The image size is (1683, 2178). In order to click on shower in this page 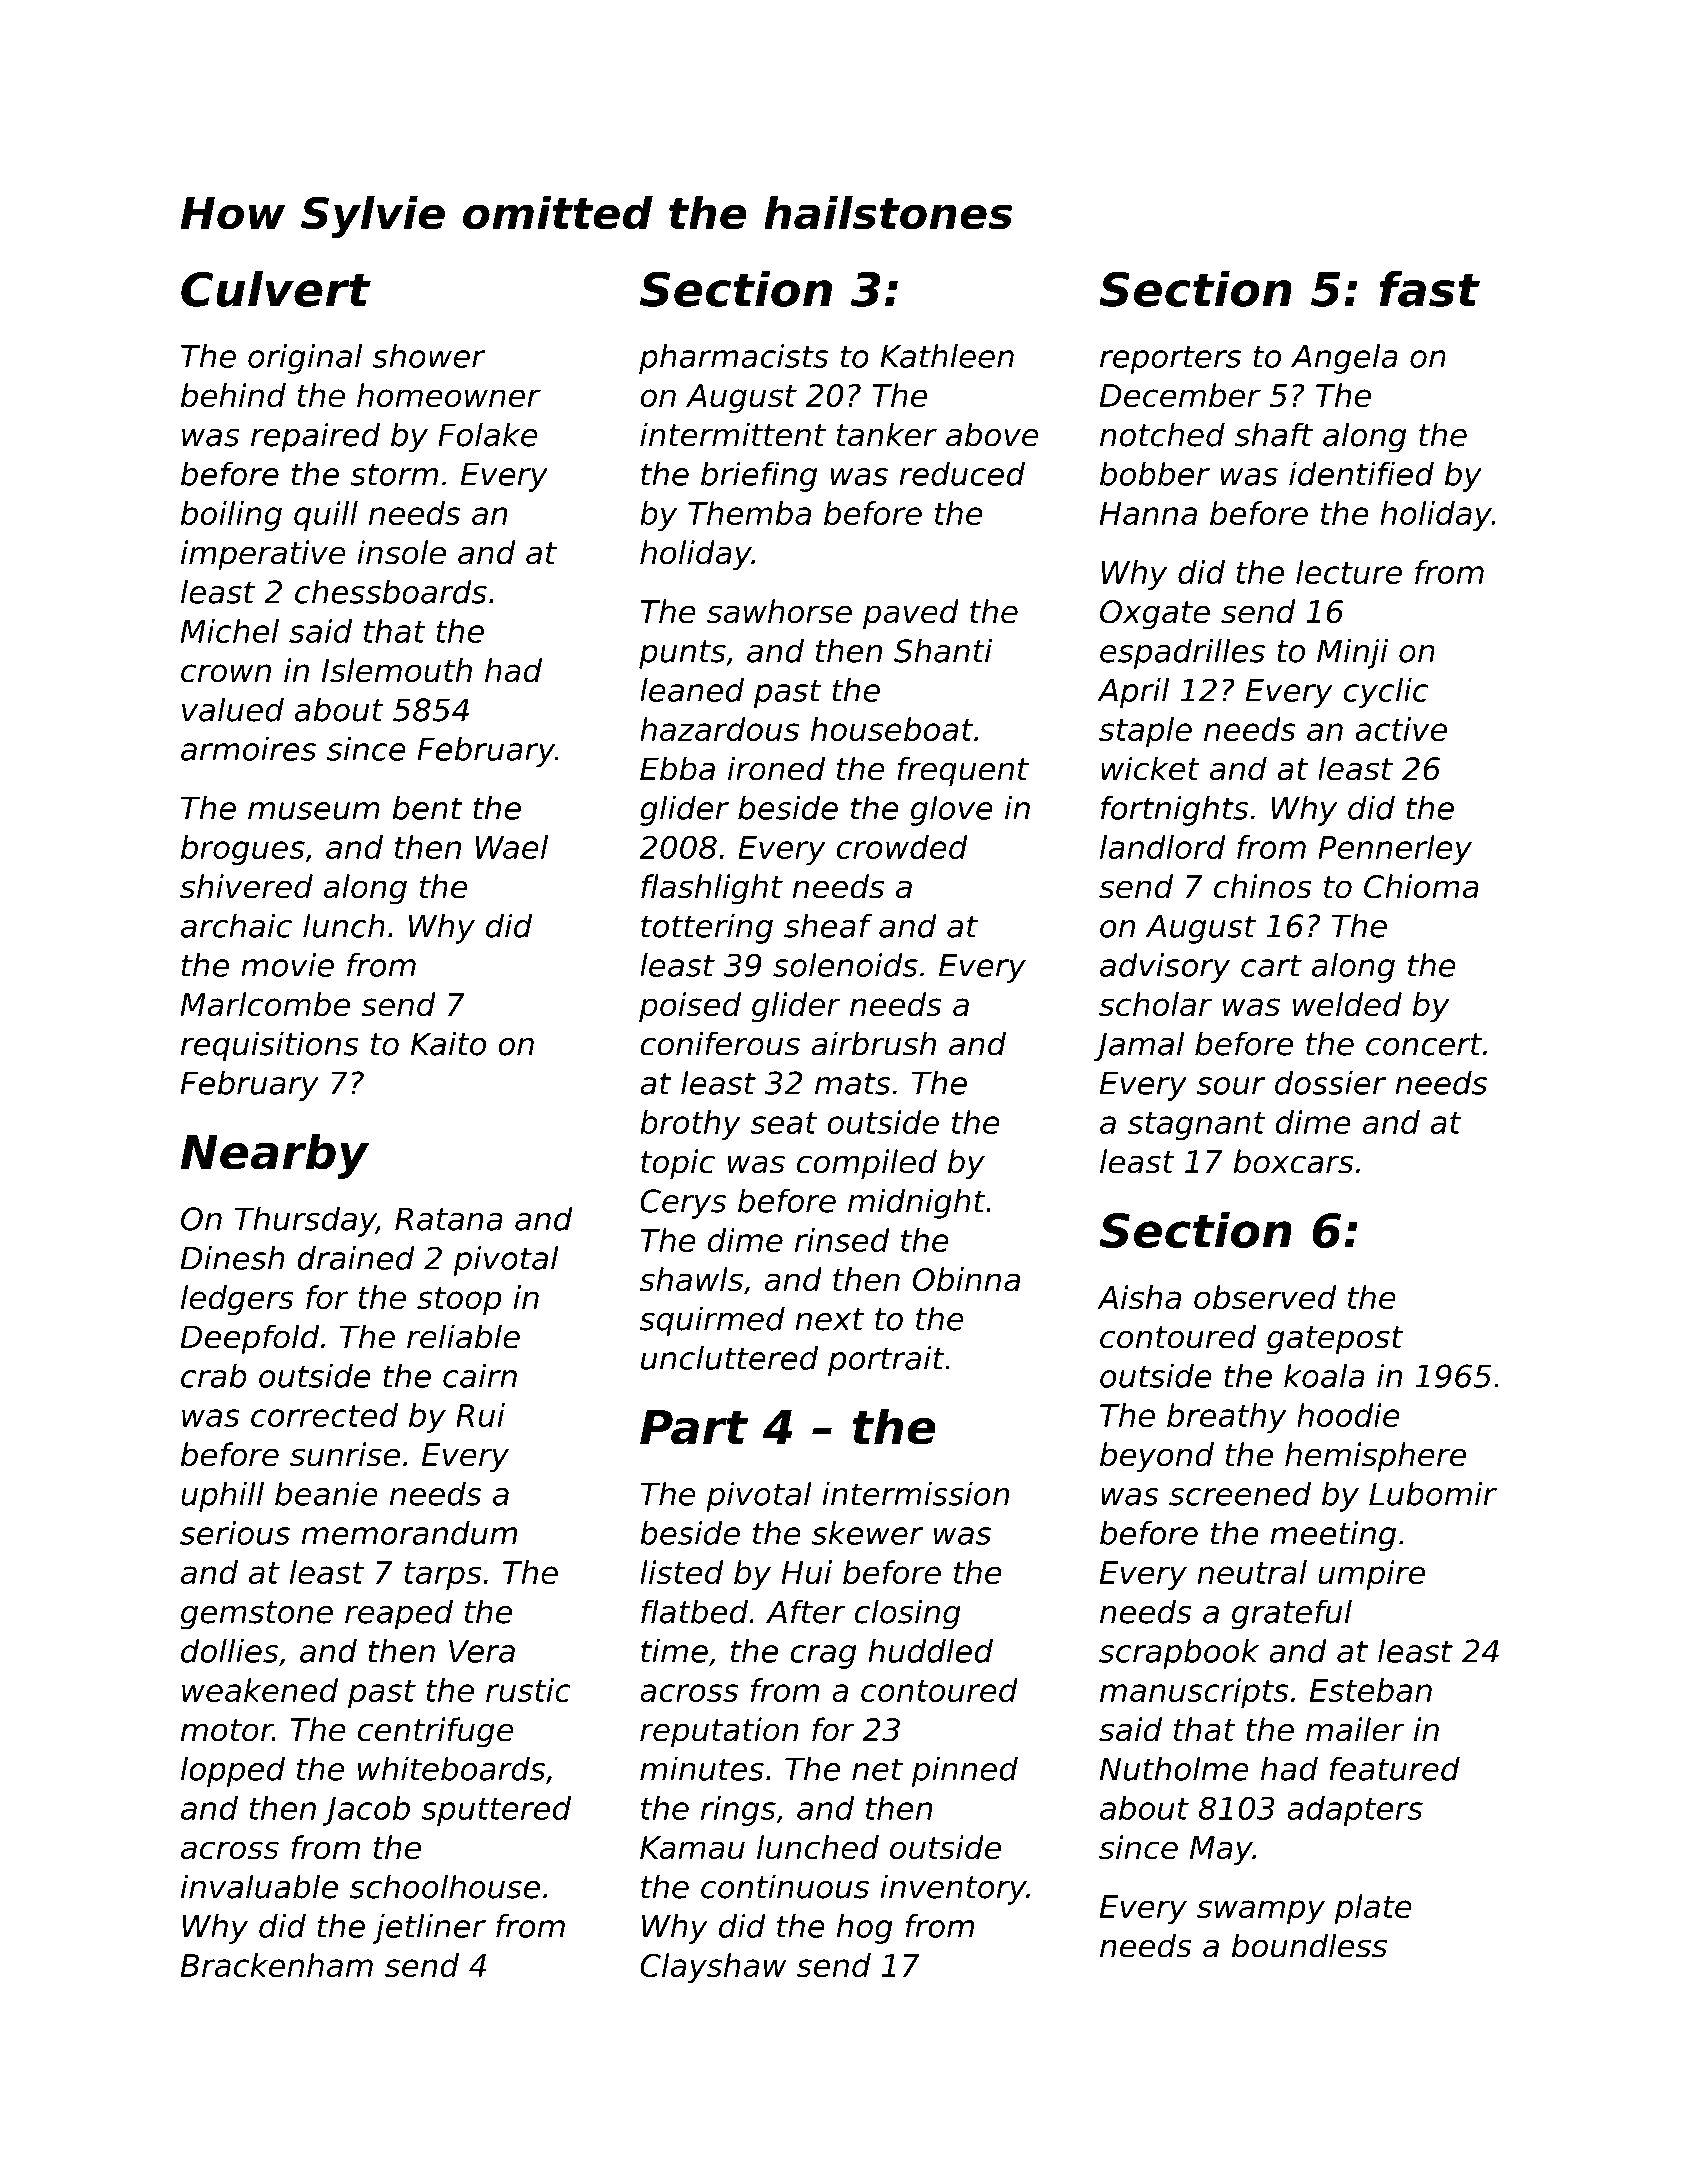, I will do `click(429, 356)`.
